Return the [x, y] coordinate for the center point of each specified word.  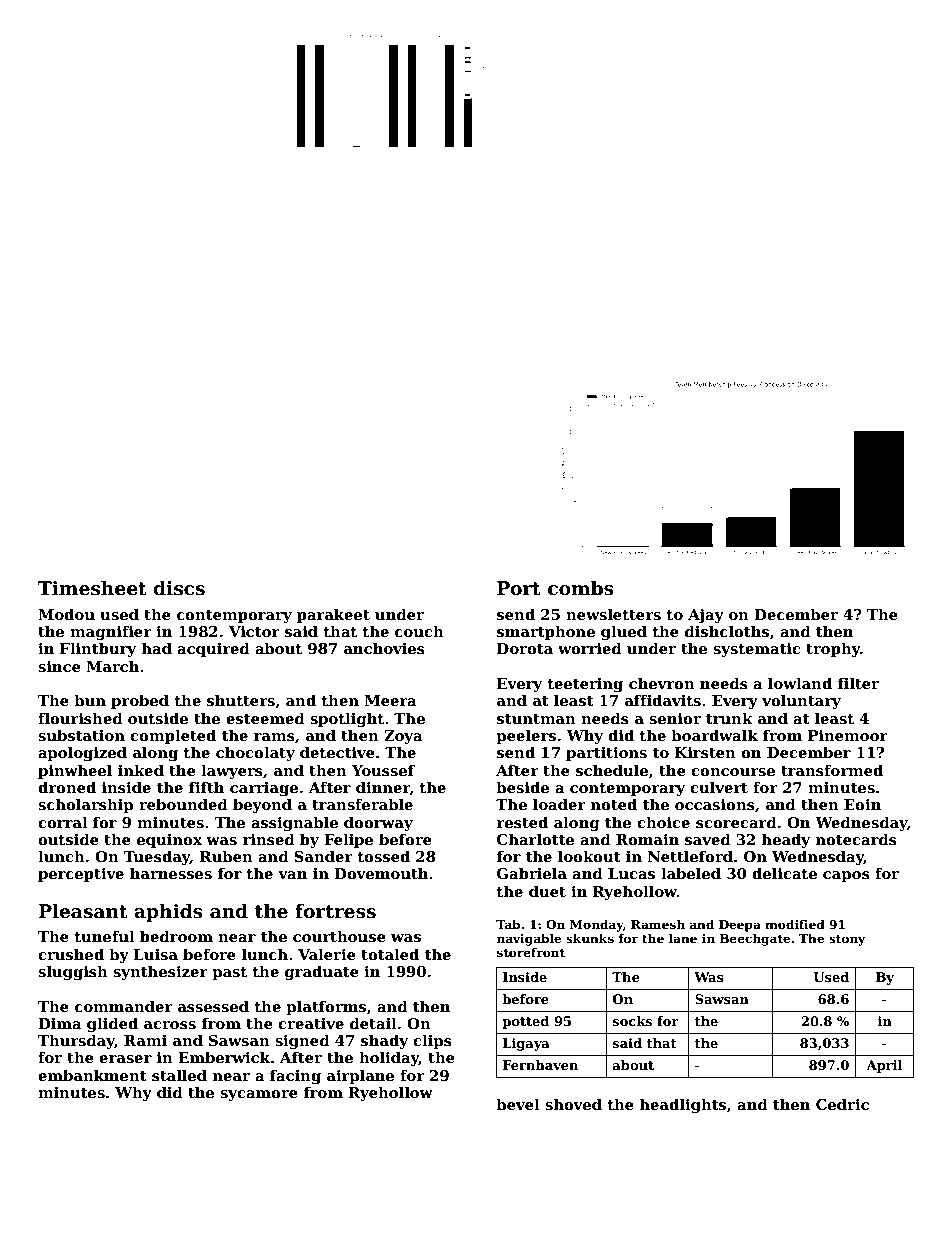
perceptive [81, 875]
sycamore [259, 1095]
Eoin [862, 804]
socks [632, 1021]
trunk [729, 718]
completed [173, 736]
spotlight [347, 719]
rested [522, 822]
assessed [213, 1006]
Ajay [706, 616]
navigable [529, 939]
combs [581, 588]
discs [179, 588]
